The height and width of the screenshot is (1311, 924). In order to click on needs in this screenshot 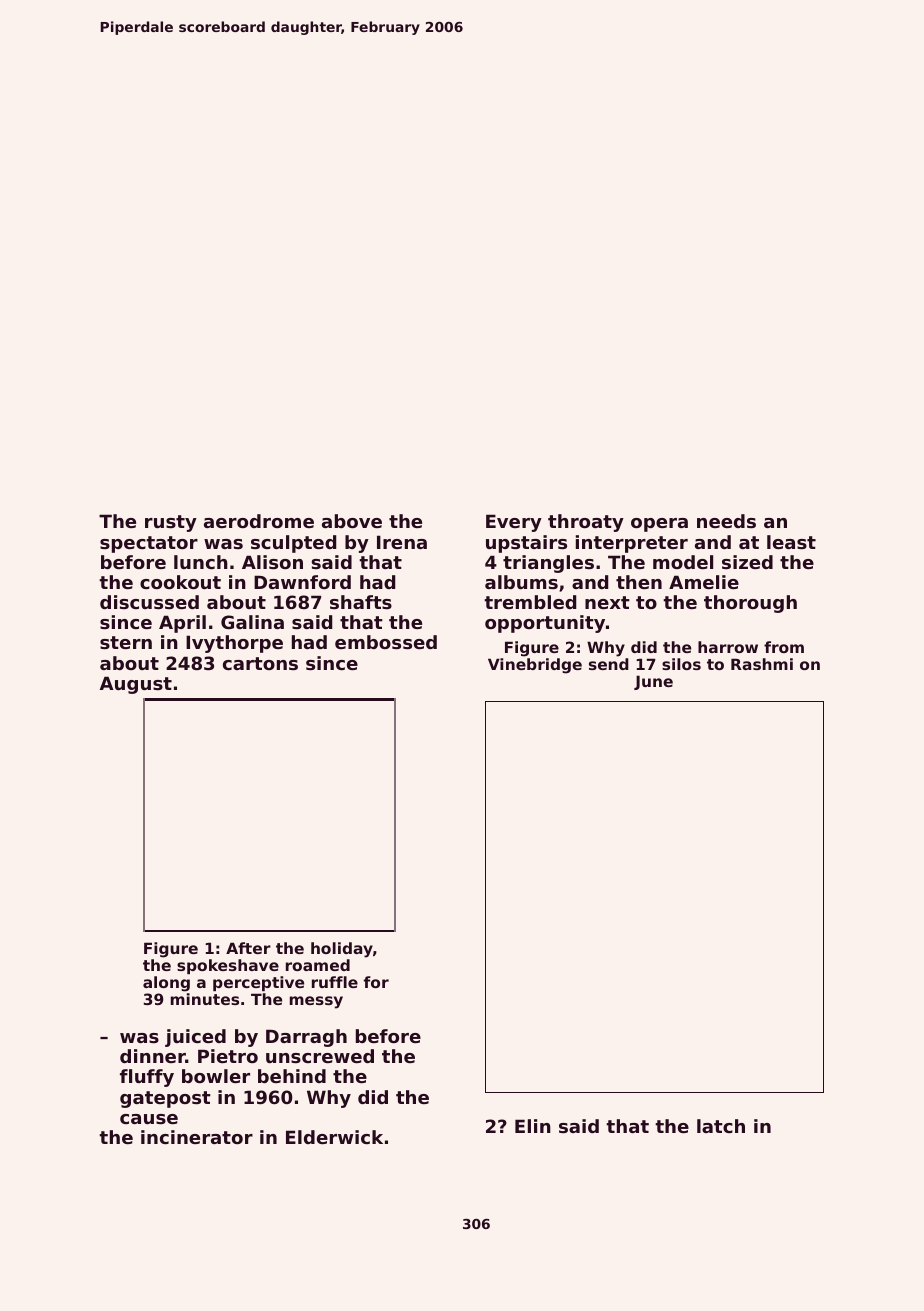, I will do `click(726, 521)`.
